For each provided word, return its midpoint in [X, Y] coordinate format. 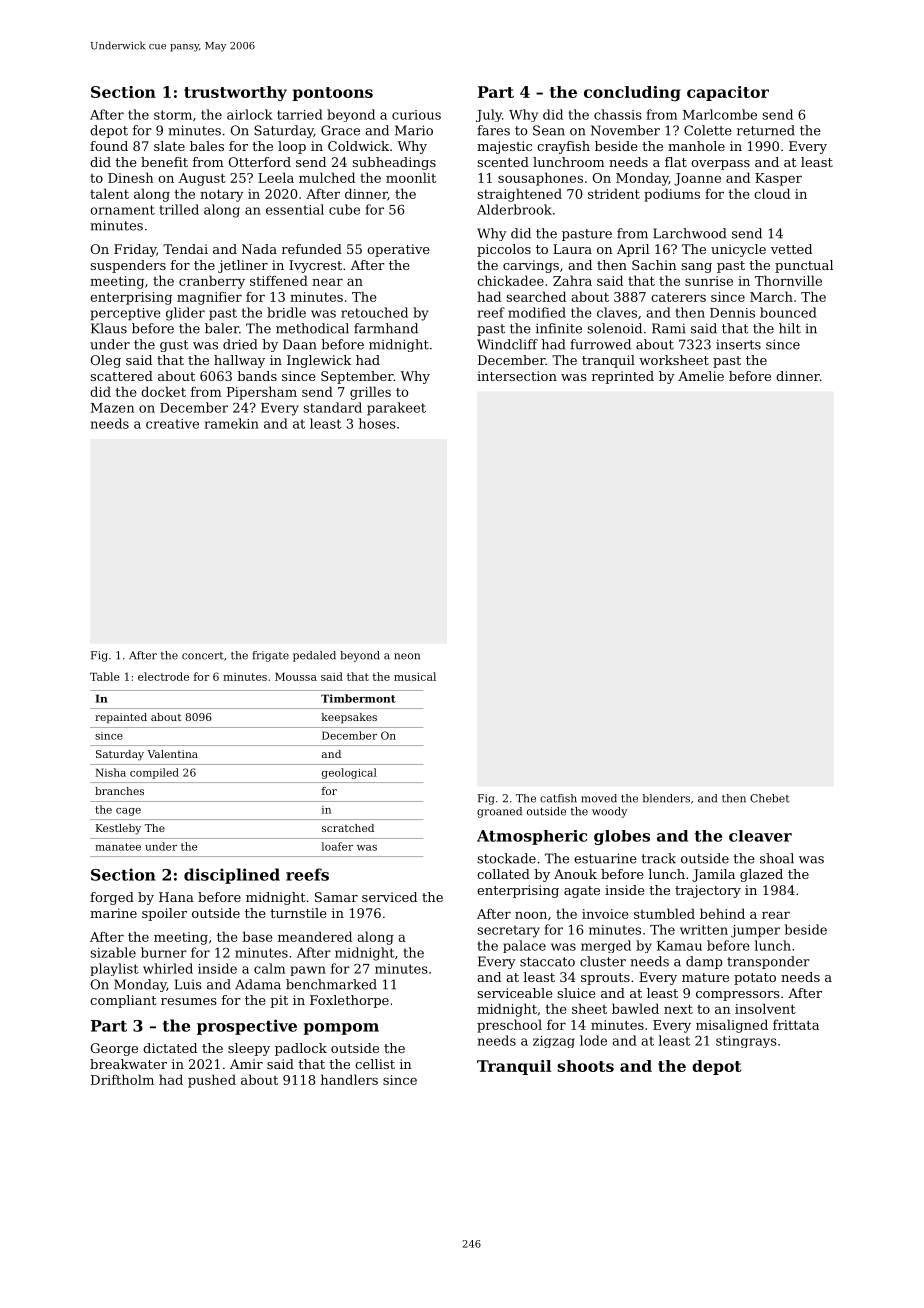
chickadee [510, 280]
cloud [772, 193]
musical [415, 676]
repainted [121, 718]
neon [407, 656]
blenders [666, 798]
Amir [246, 1064]
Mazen [112, 408]
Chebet [770, 798]
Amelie [701, 376]
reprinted [623, 377]
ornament [122, 210]
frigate [270, 656]
